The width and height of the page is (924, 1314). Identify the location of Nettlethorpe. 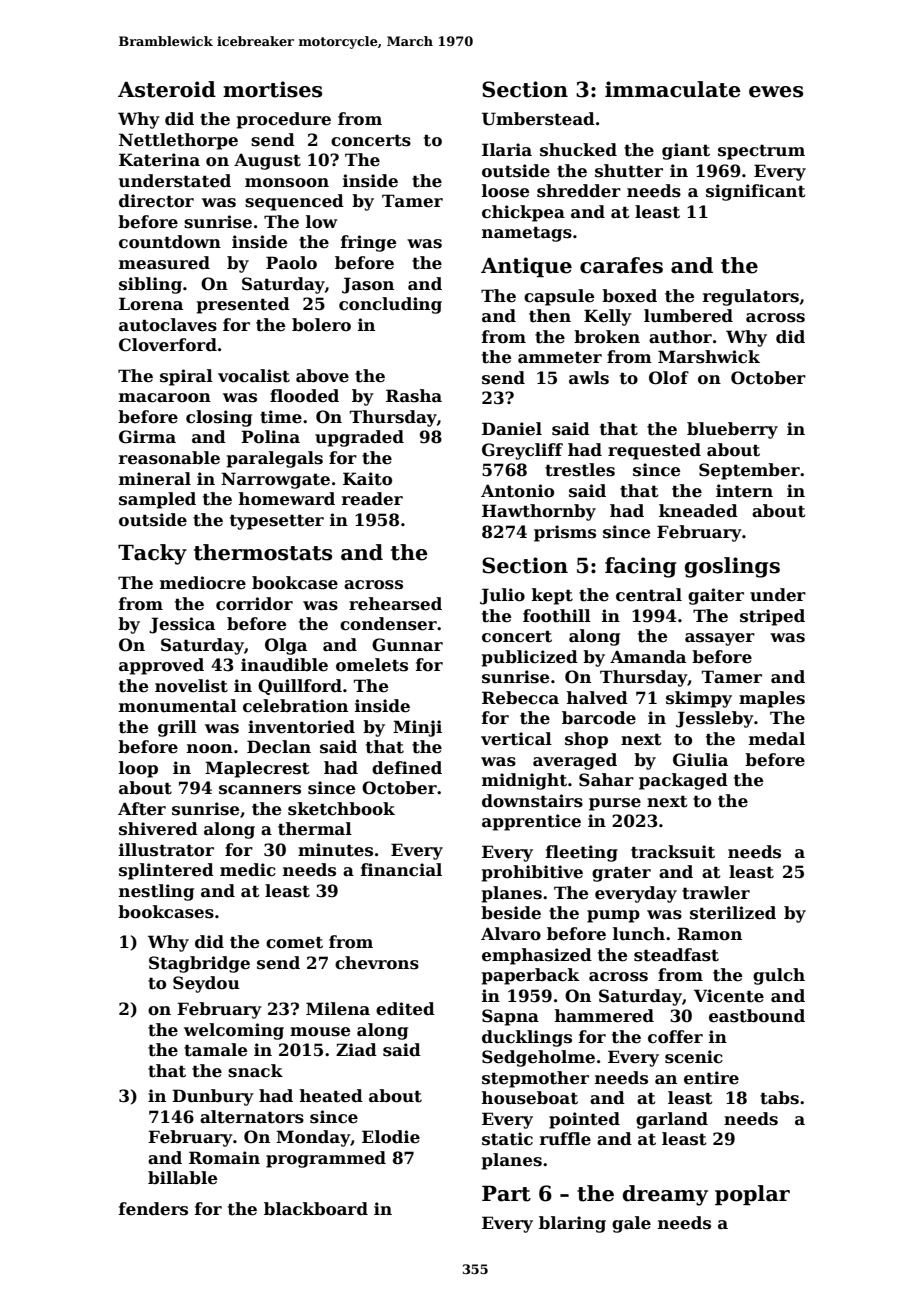
(178, 141).
